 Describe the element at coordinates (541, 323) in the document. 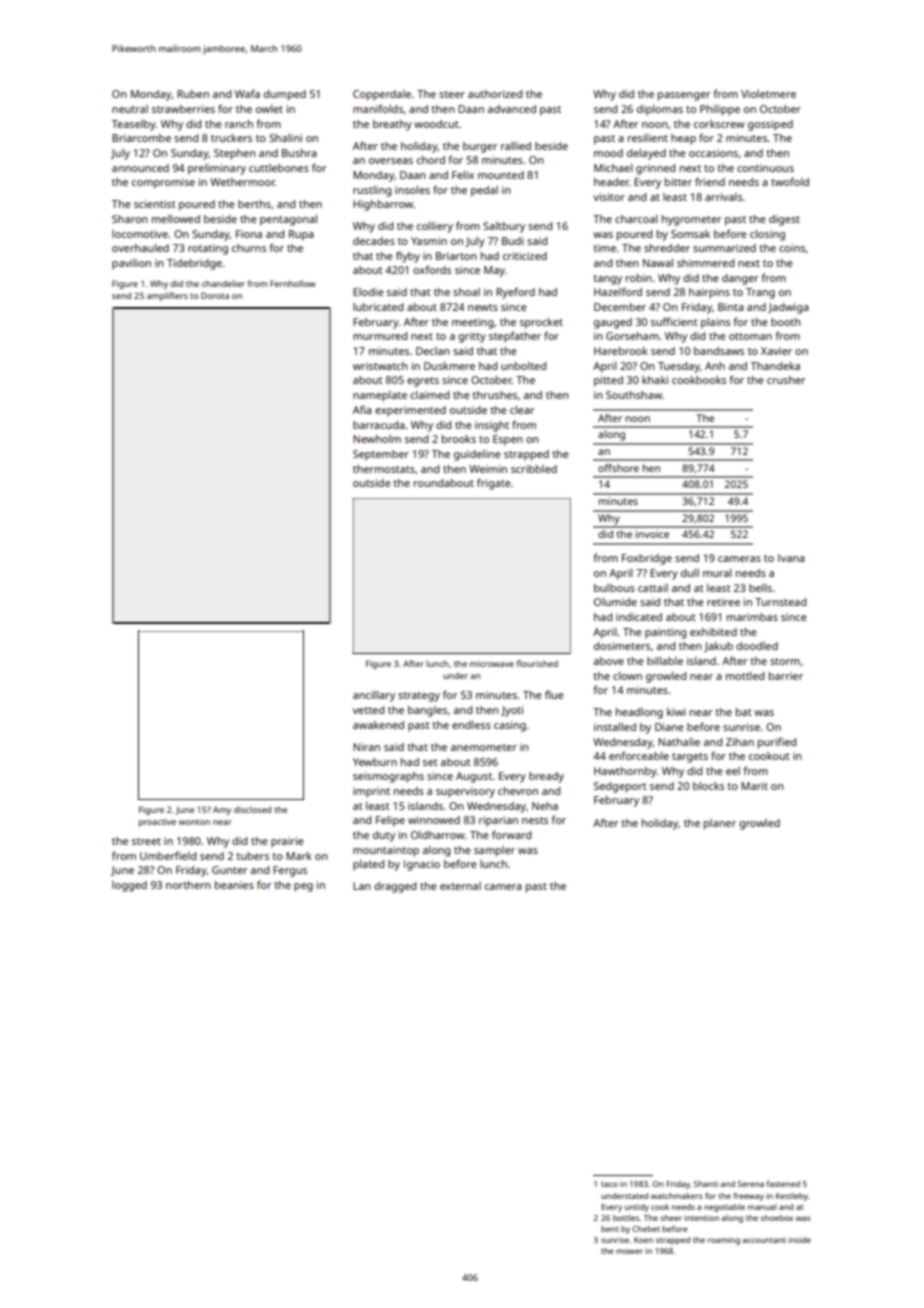

I see `sprocket` at that location.
